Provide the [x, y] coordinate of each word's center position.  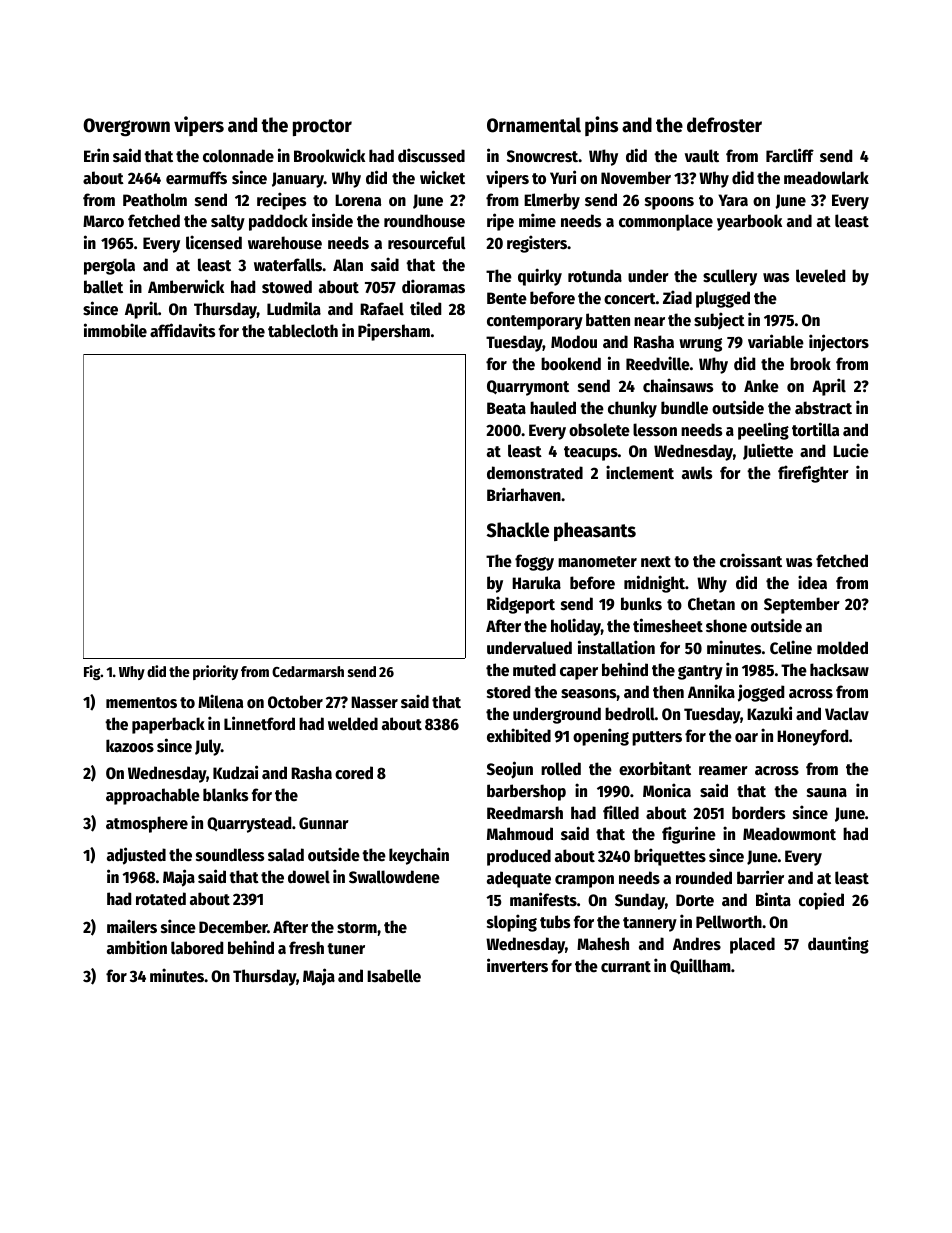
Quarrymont [528, 388]
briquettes [670, 857]
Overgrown [126, 127]
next [656, 562]
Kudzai [235, 772]
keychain [419, 856]
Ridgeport [521, 605]
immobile [115, 330]
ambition [137, 947]
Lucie [851, 450]
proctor [322, 127]
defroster [724, 125]
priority [215, 672]
